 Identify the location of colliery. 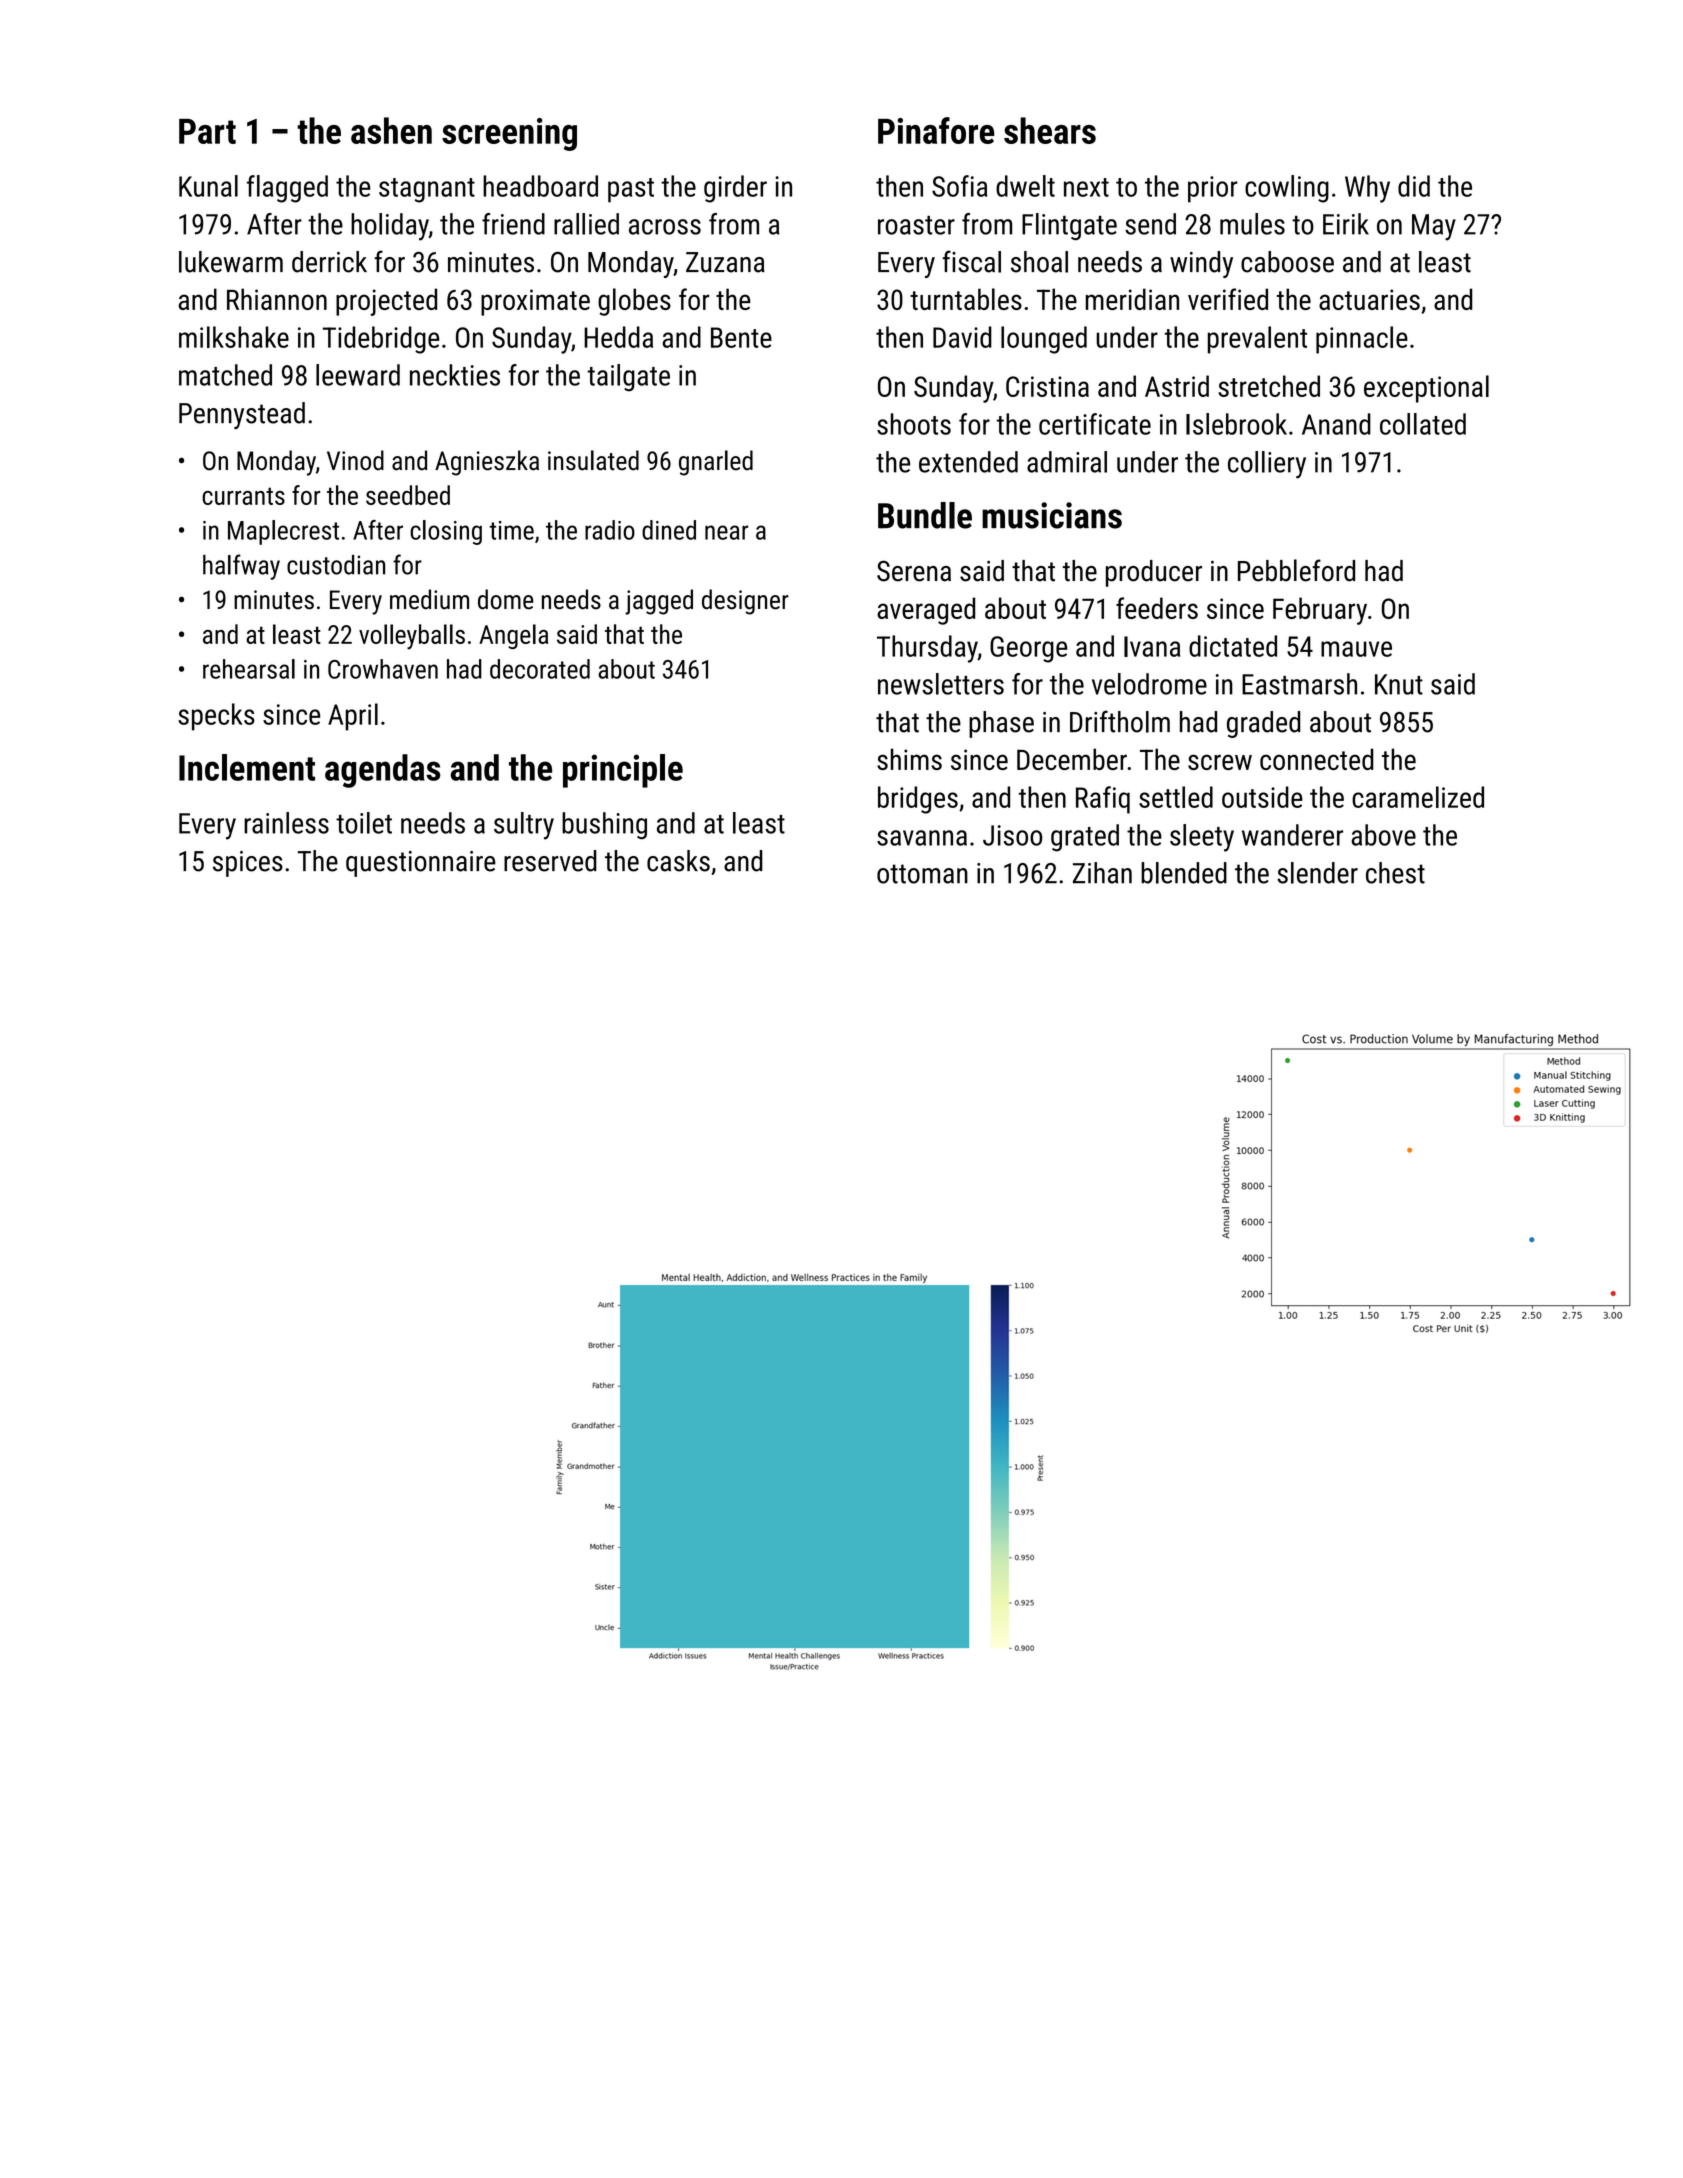
(1267, 465).
